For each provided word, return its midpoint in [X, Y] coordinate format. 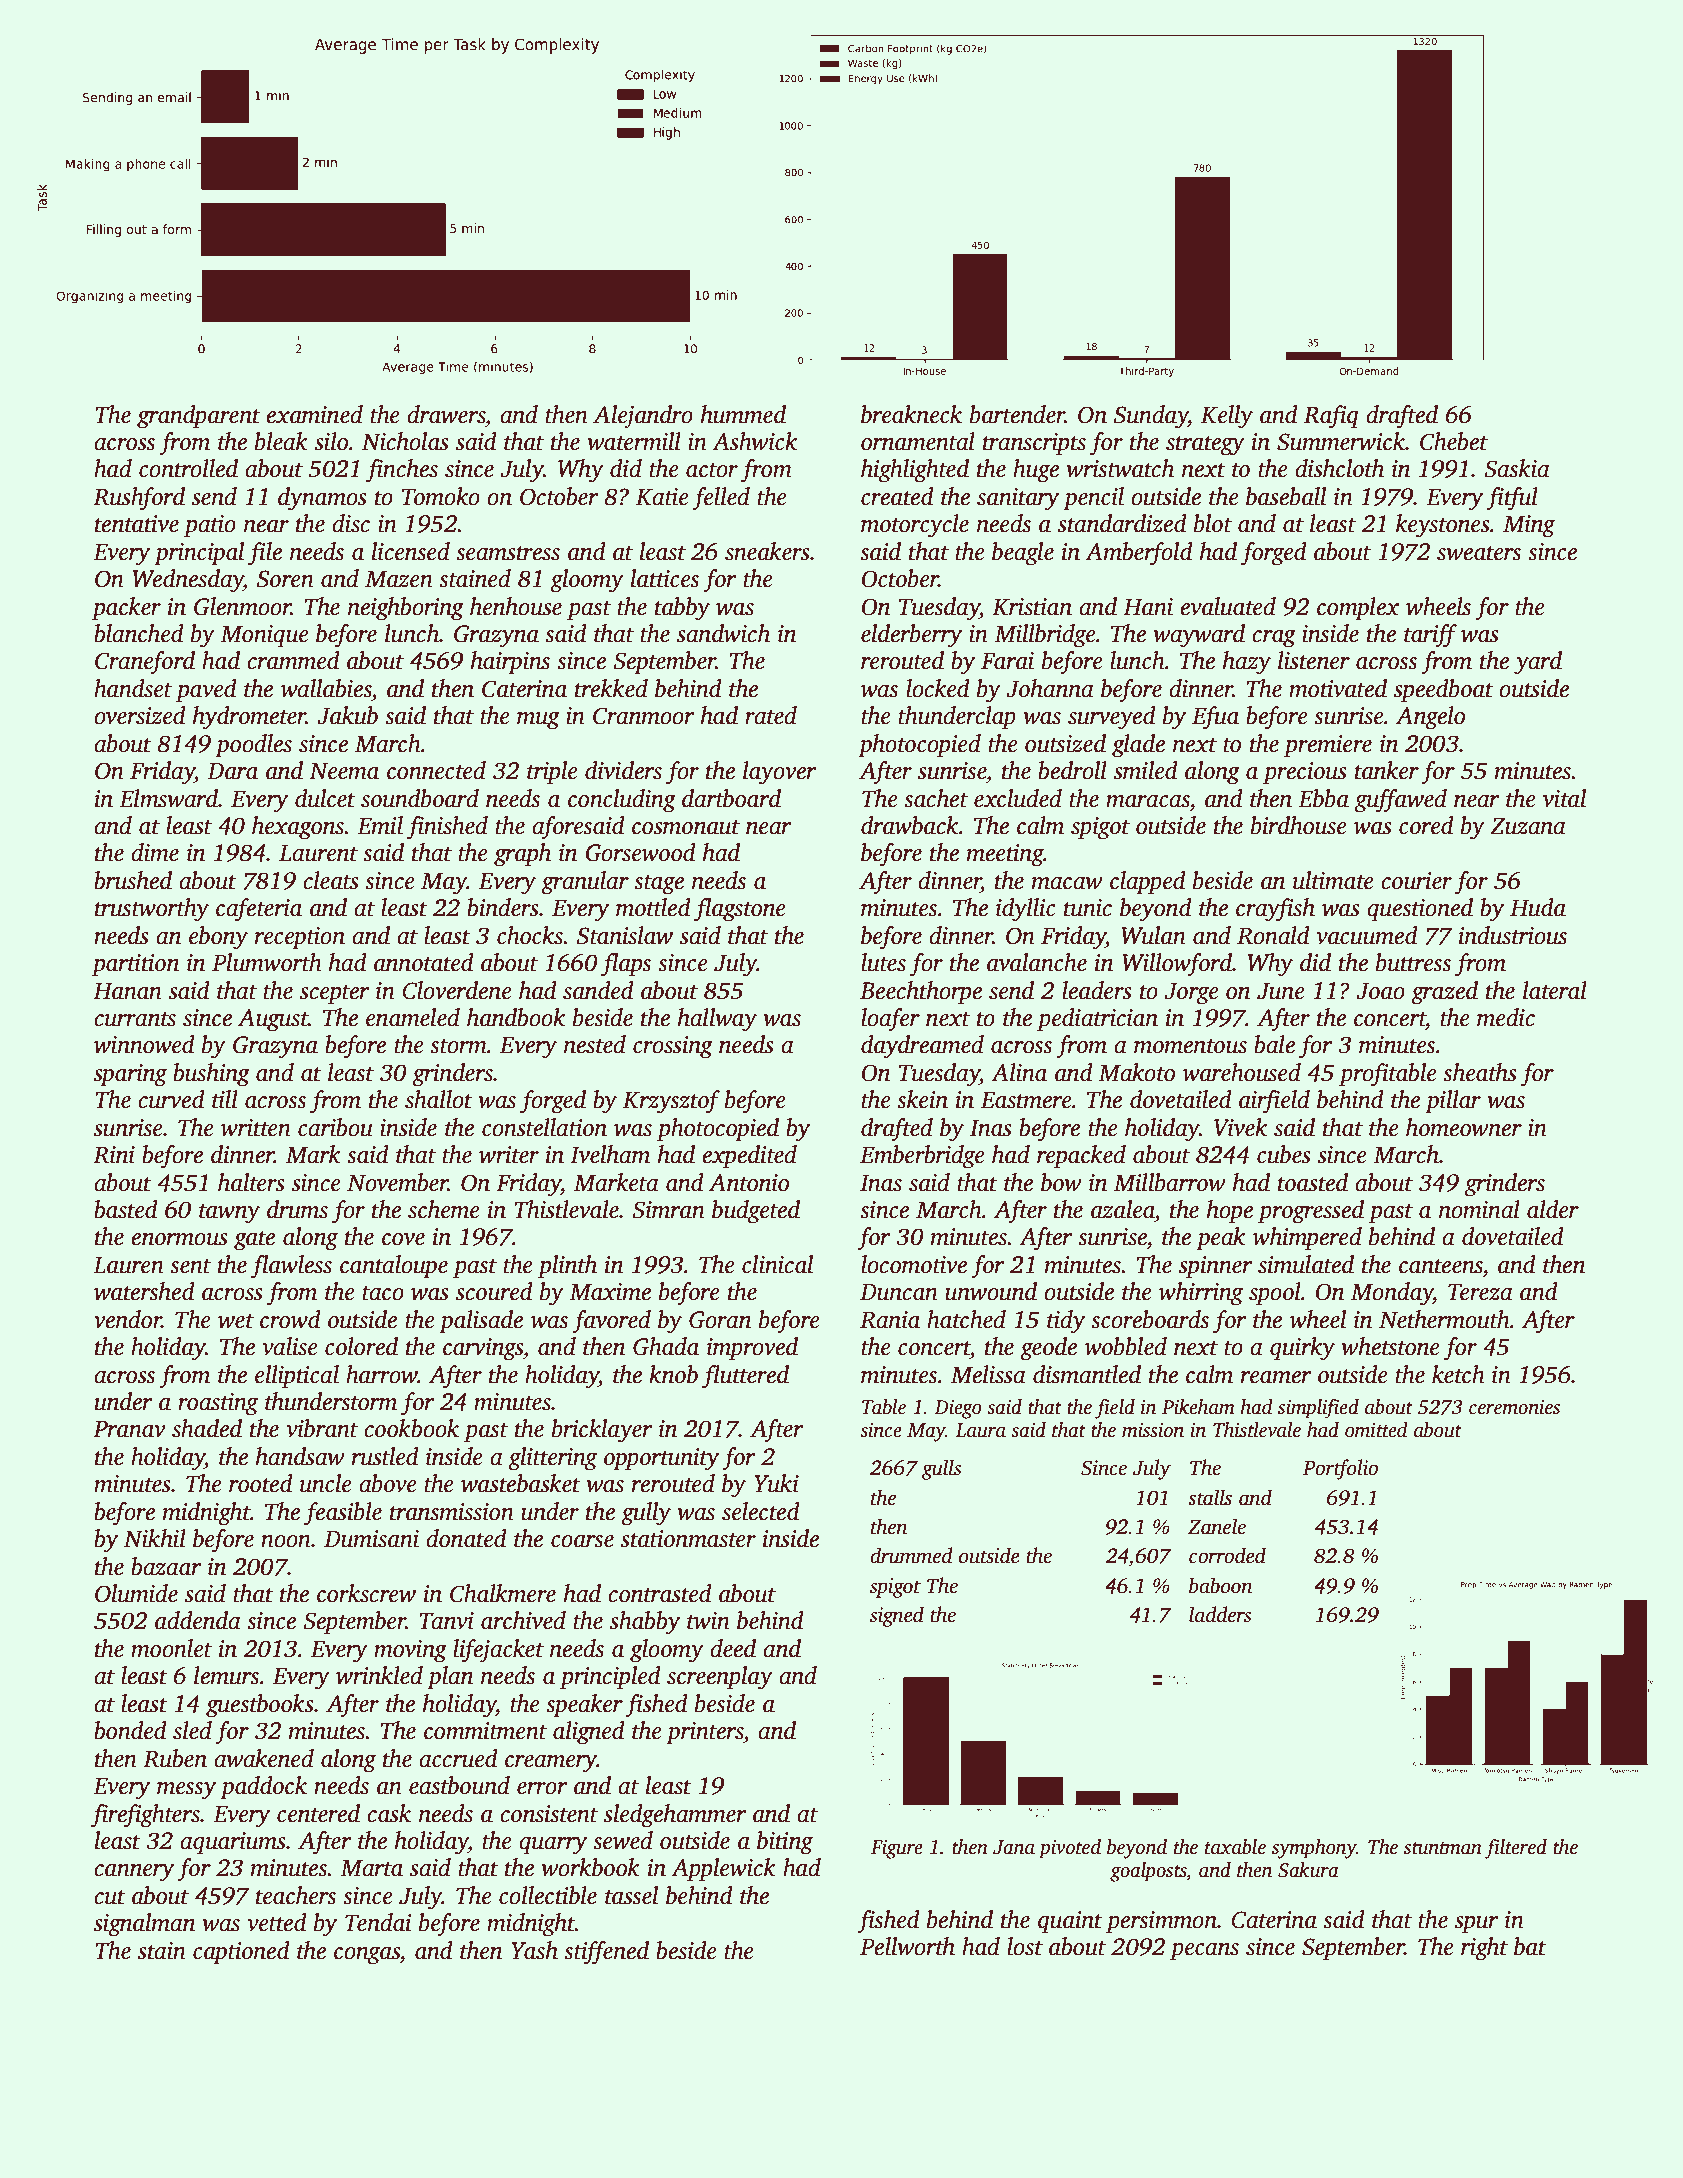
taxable [1235, 1847]
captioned [241, 1953]
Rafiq [1331, 417]
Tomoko [441, 496]
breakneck [911, 414]
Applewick [723, 1870]
